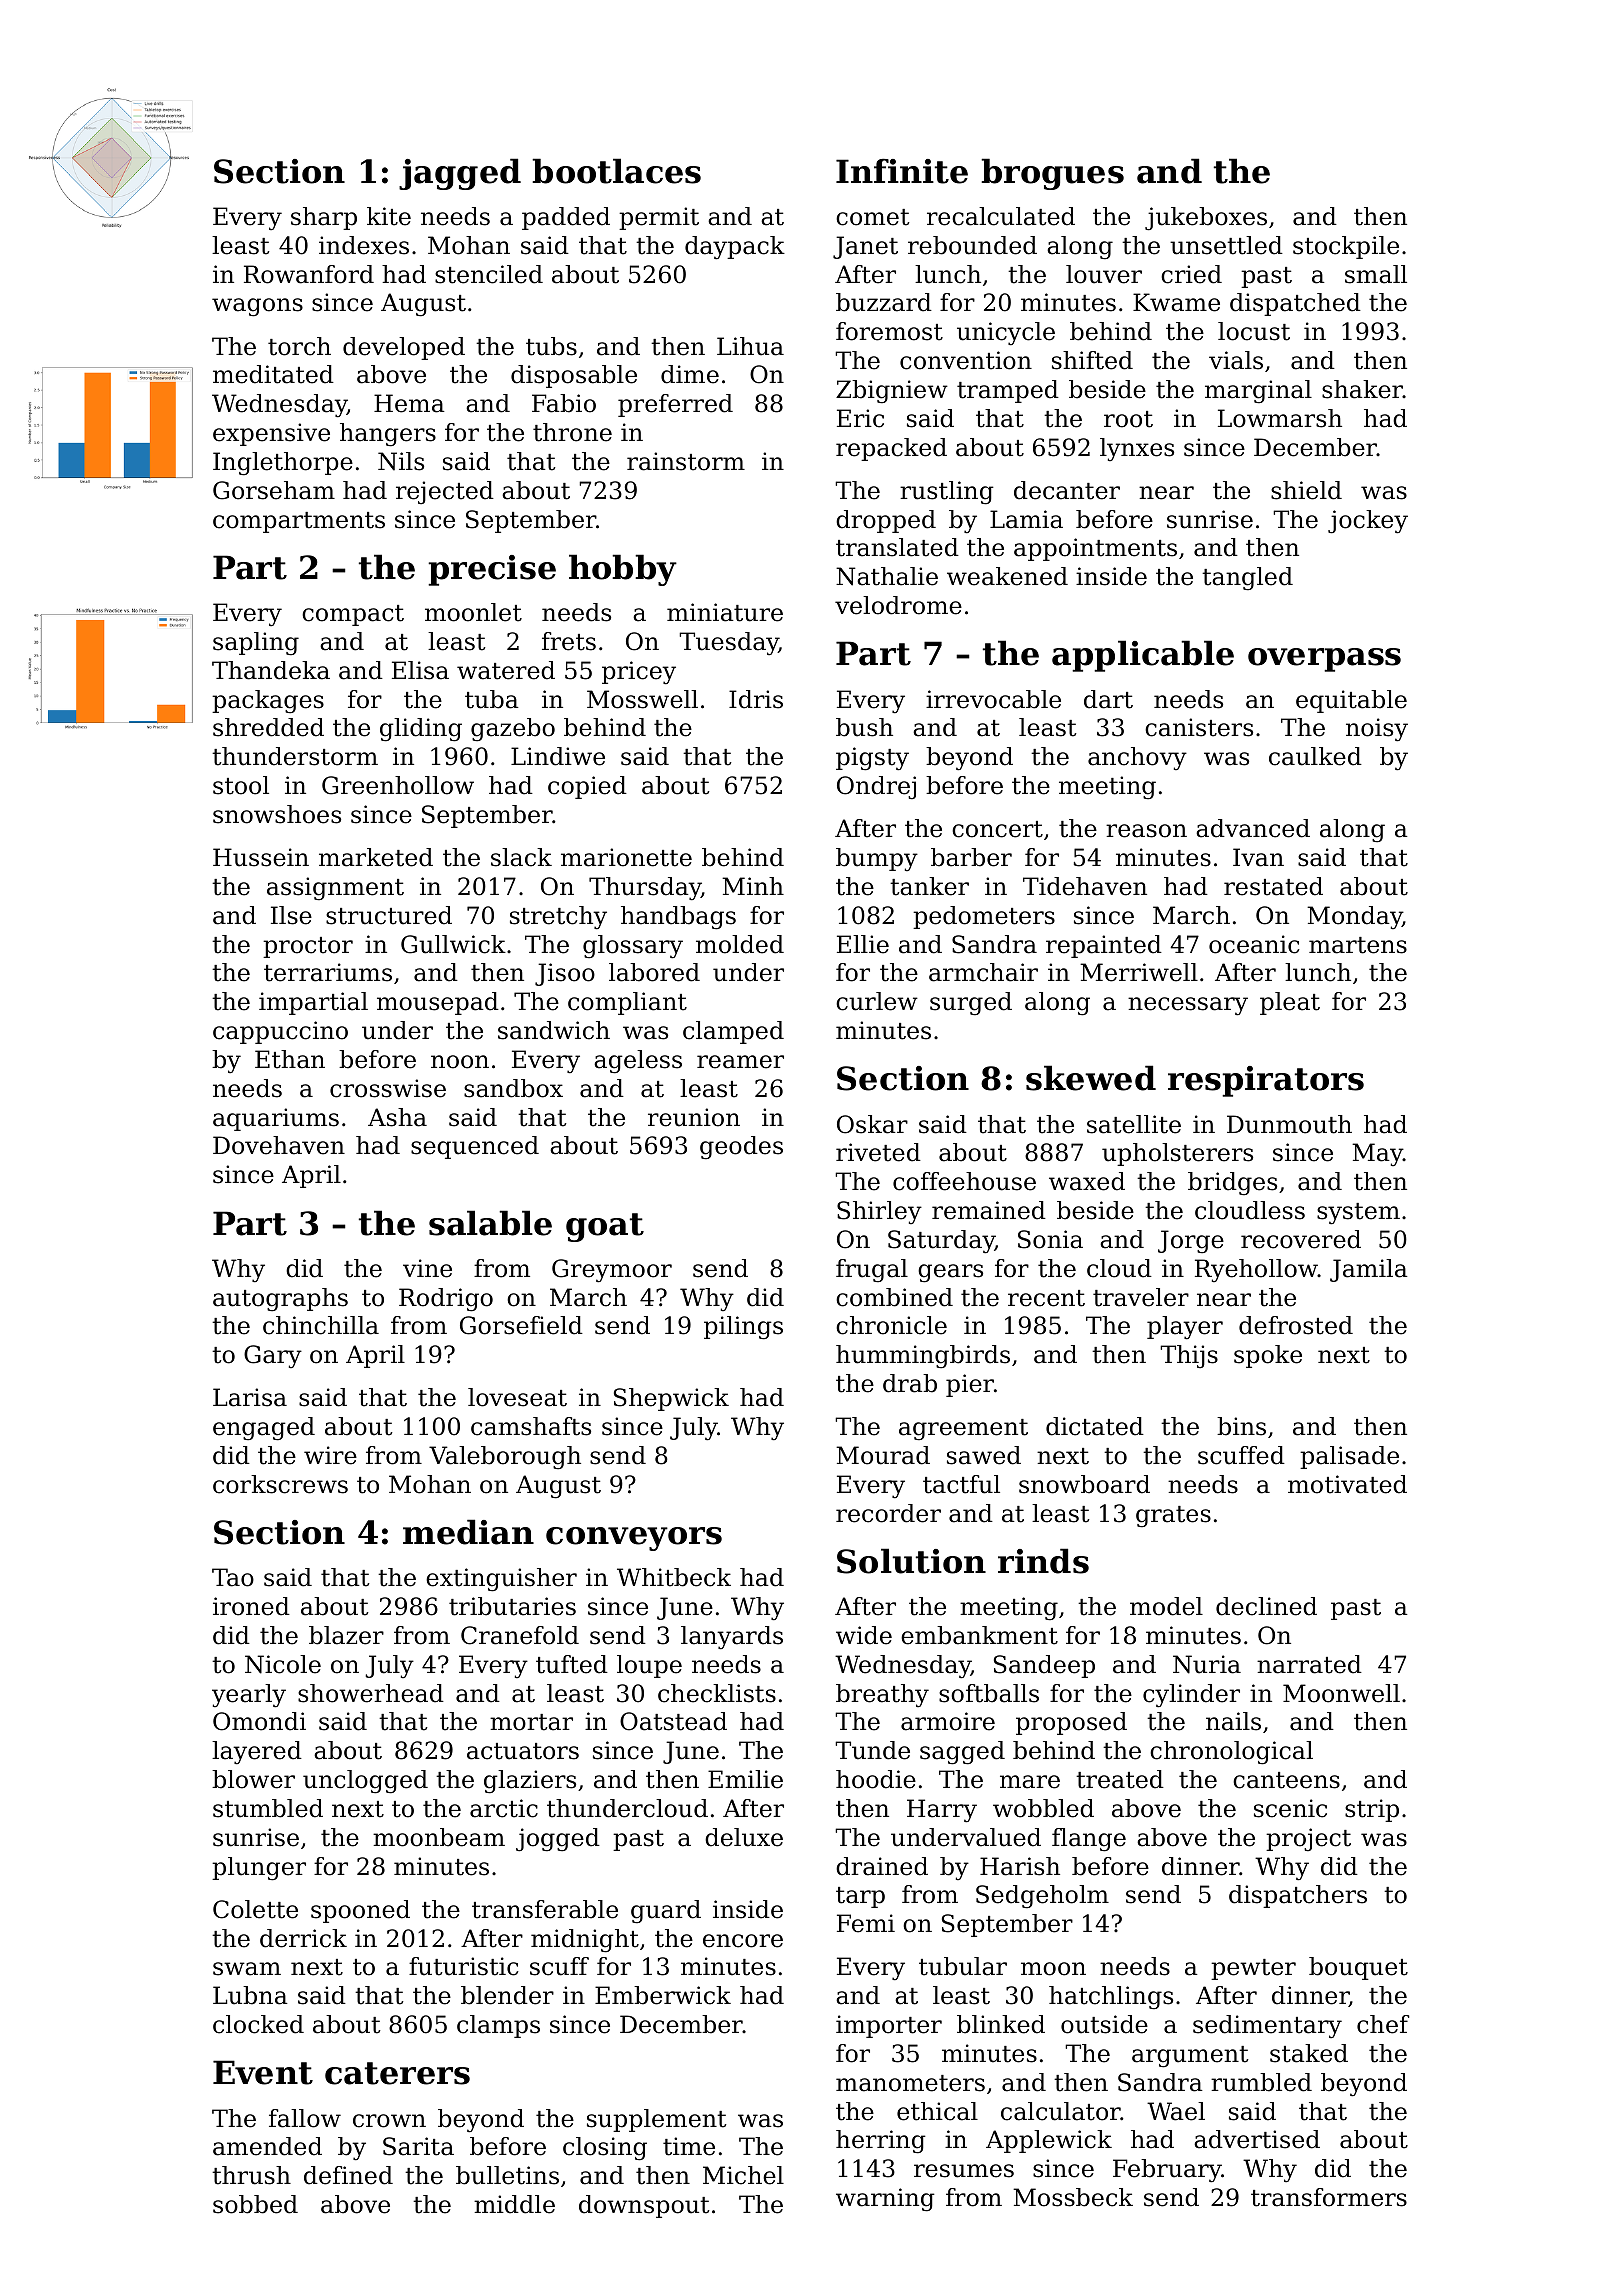  I want to click on Idris, so click(756, 699).
